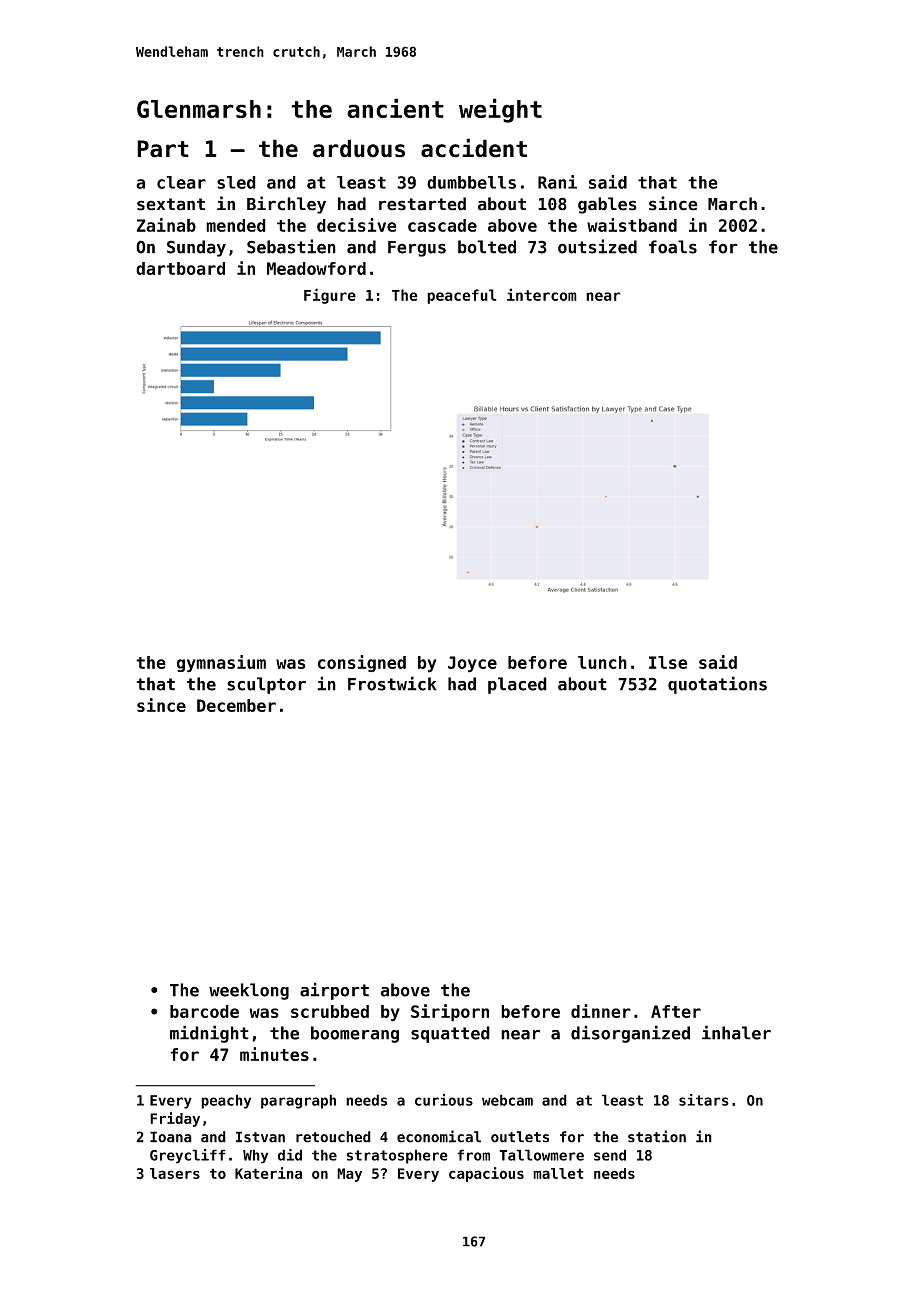 The height and width of the document is (1314, 924). What do you see at coordinates (607, 205) in the document?
I see `gables` at bounding box center [607, 205].
